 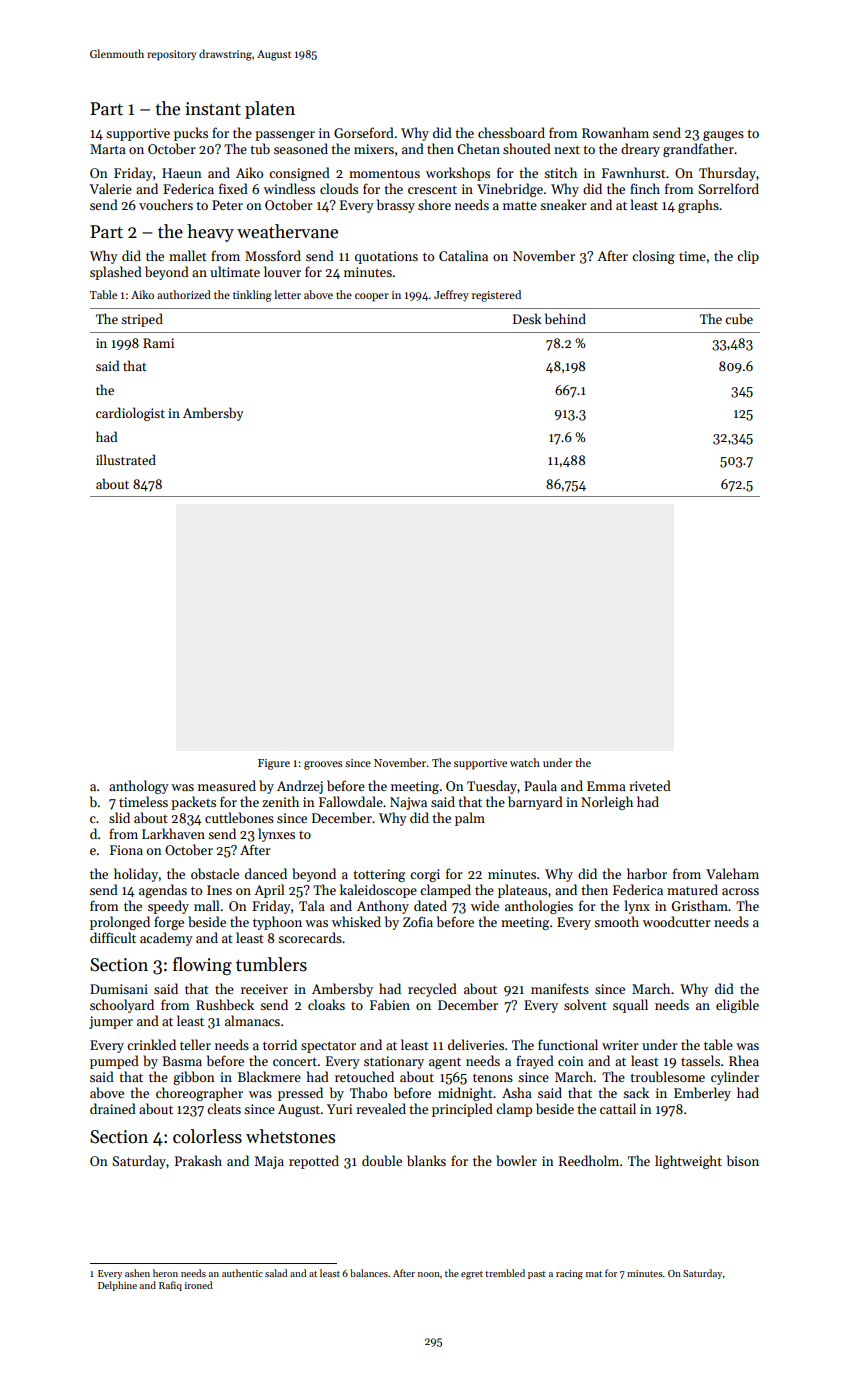 What do you see at coordinates (445, 1063) in the screenshot?
I see `agent` at bounding box center [445, 1063].
